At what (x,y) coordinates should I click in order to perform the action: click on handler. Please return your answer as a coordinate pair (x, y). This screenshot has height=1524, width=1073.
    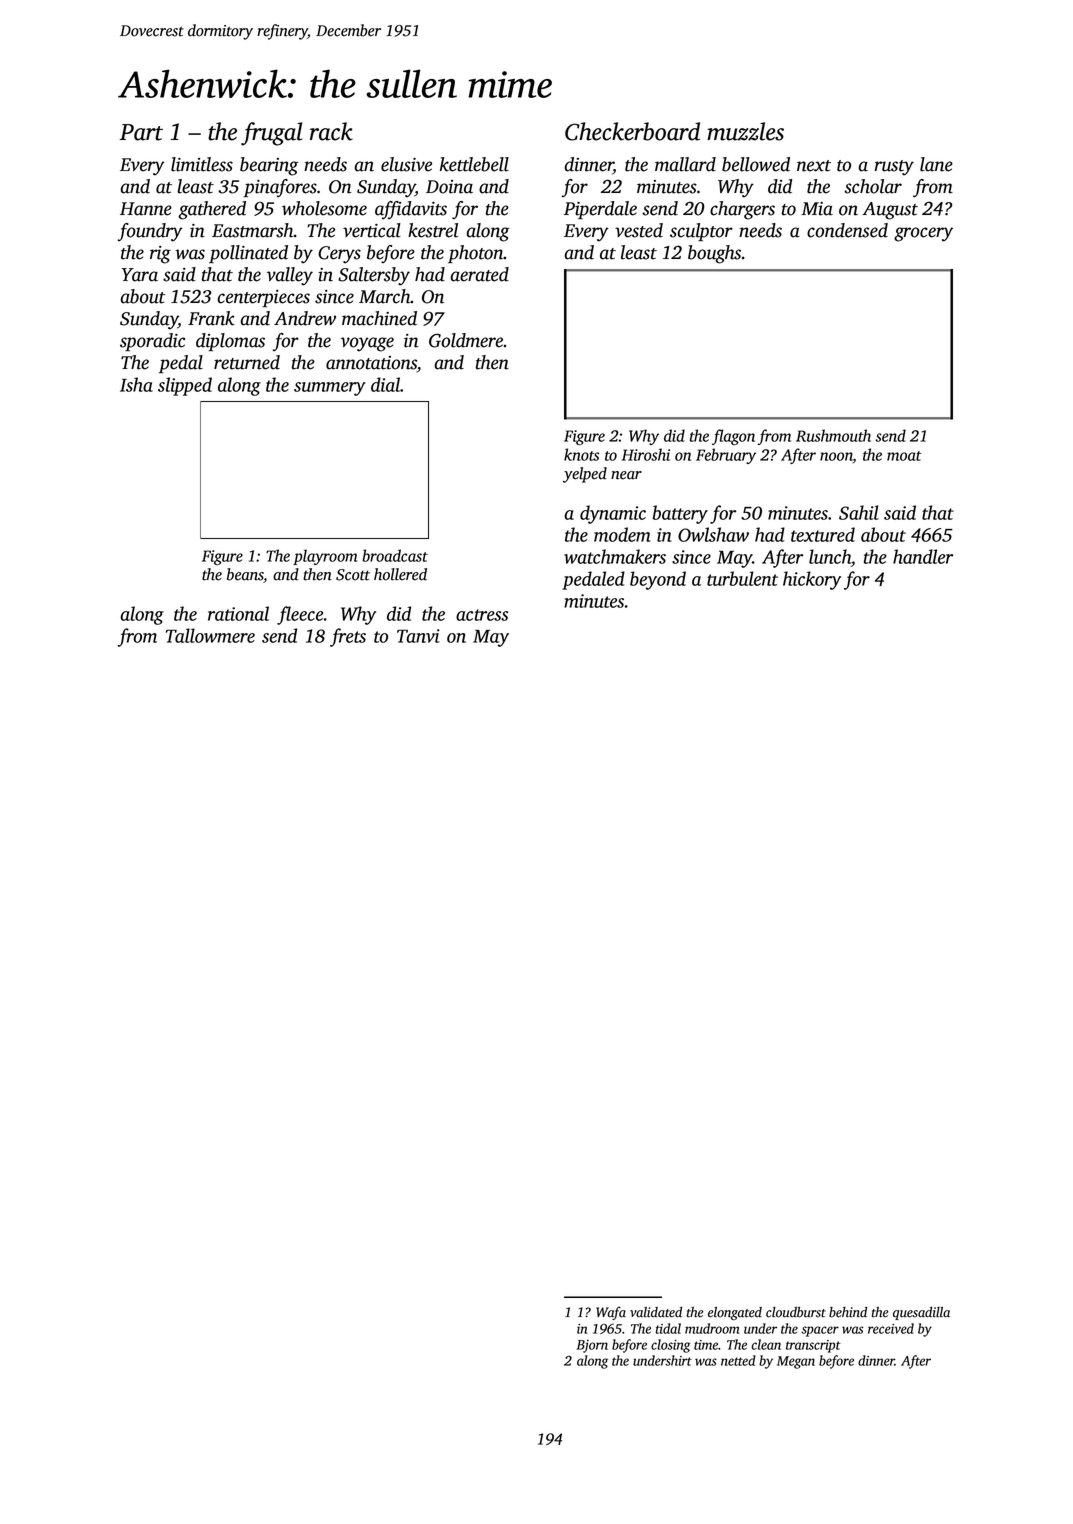
    Looking at the image, I should click on (923, 556).
